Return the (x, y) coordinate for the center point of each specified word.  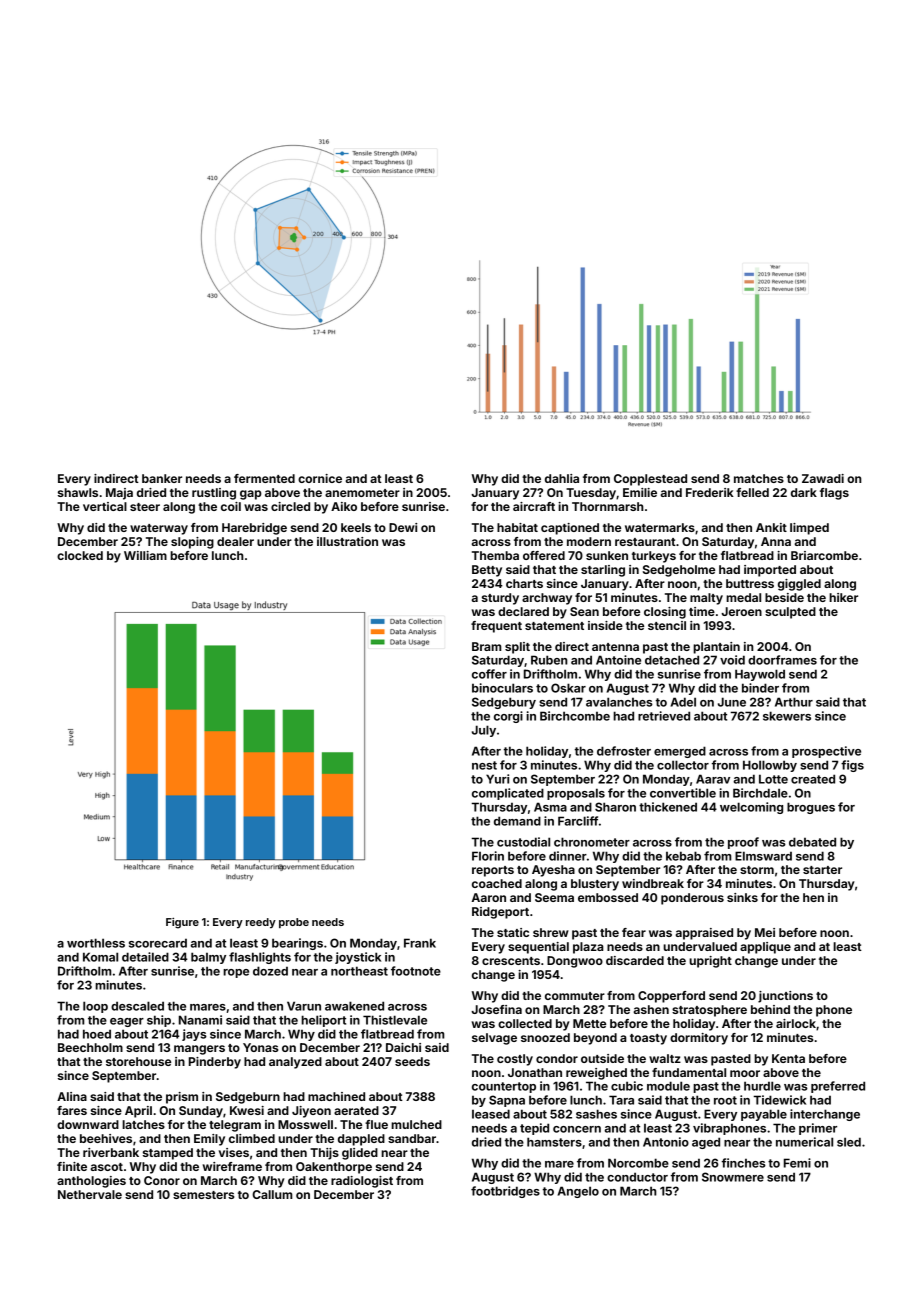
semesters (203, 1195)
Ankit (771, 527)
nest (484, 765)
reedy (261, 923)
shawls (78, 492)
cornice (320, 478)
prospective (826, 752)
